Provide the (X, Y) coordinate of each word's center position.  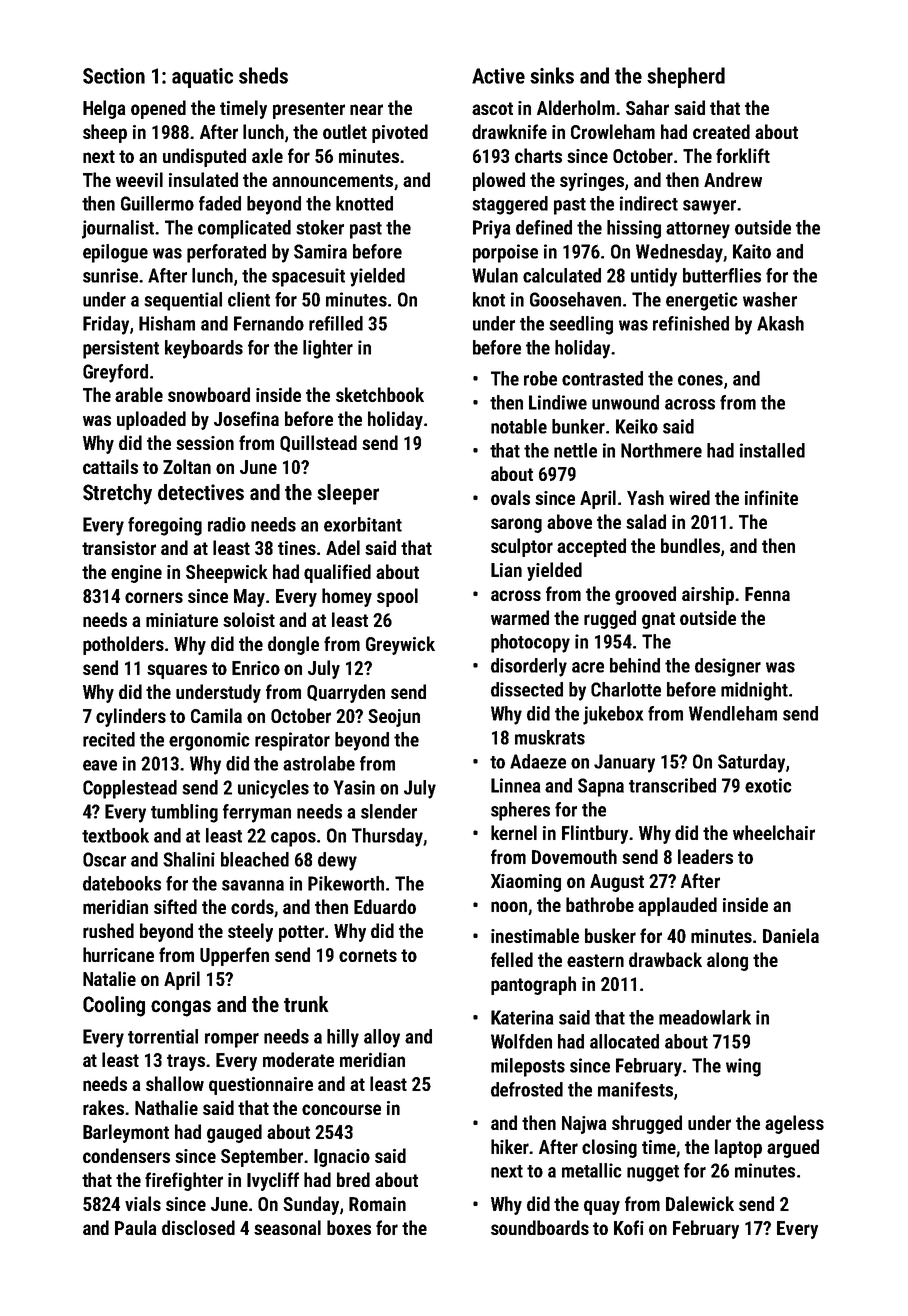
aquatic (202, 78)
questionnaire (261, 1086)
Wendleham (733, 713)
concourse (341, 1109)
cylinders (131, 717)
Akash (780, 323)
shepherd (686, 77)
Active (498, 76)
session (205, 443)
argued (793, 1148)
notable (519, 426)
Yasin (354, 787)
